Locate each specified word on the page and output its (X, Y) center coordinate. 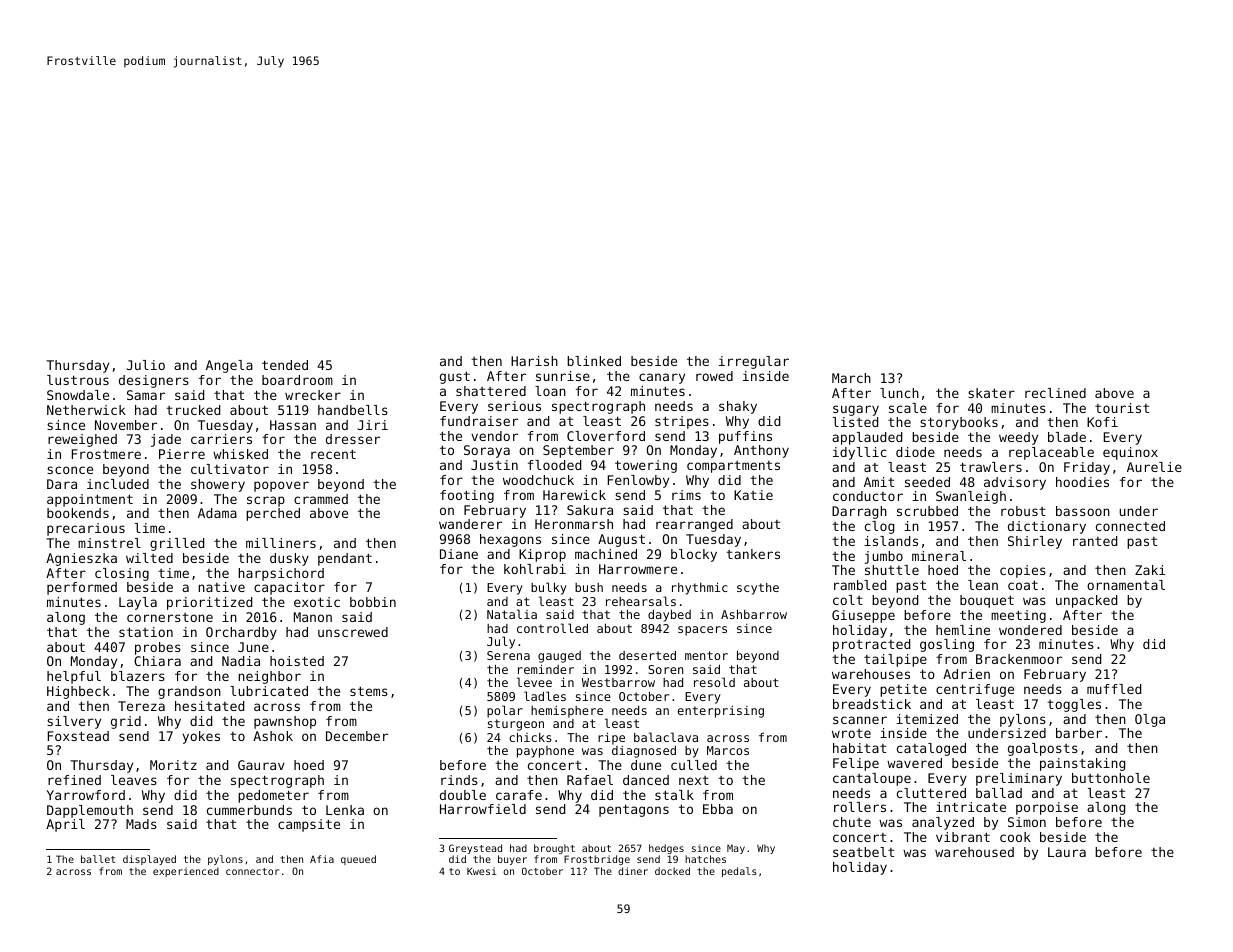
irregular (754, 362)
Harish (534, 361)
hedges (666, 849)
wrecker (313, 395)
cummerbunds (249, 810)
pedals (739, 872)
